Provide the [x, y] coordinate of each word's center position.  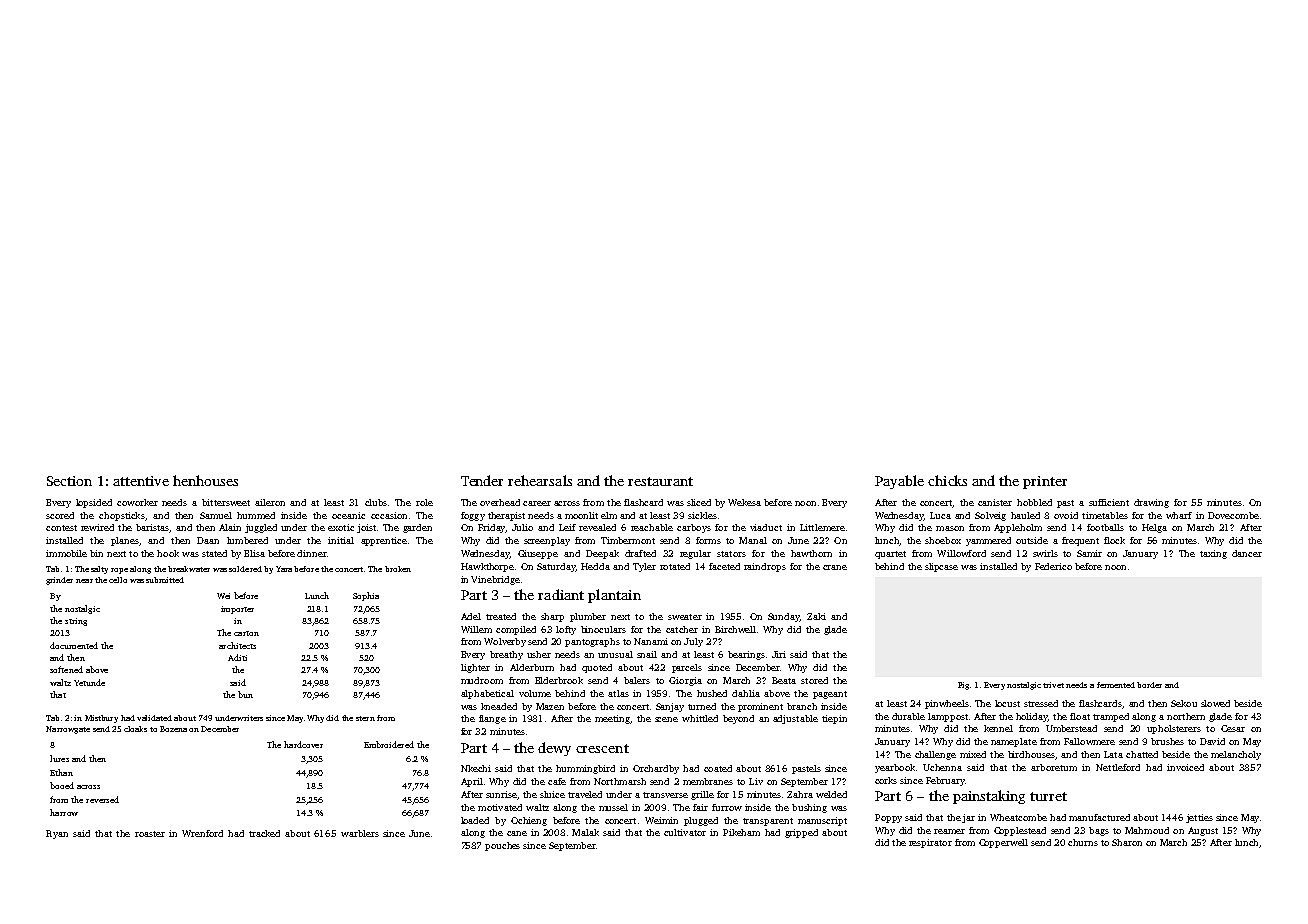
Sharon [1127, 842]
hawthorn [811, 553]
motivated [500, 807]
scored [60, 515]
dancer [1247, 553]
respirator [930, 843]
